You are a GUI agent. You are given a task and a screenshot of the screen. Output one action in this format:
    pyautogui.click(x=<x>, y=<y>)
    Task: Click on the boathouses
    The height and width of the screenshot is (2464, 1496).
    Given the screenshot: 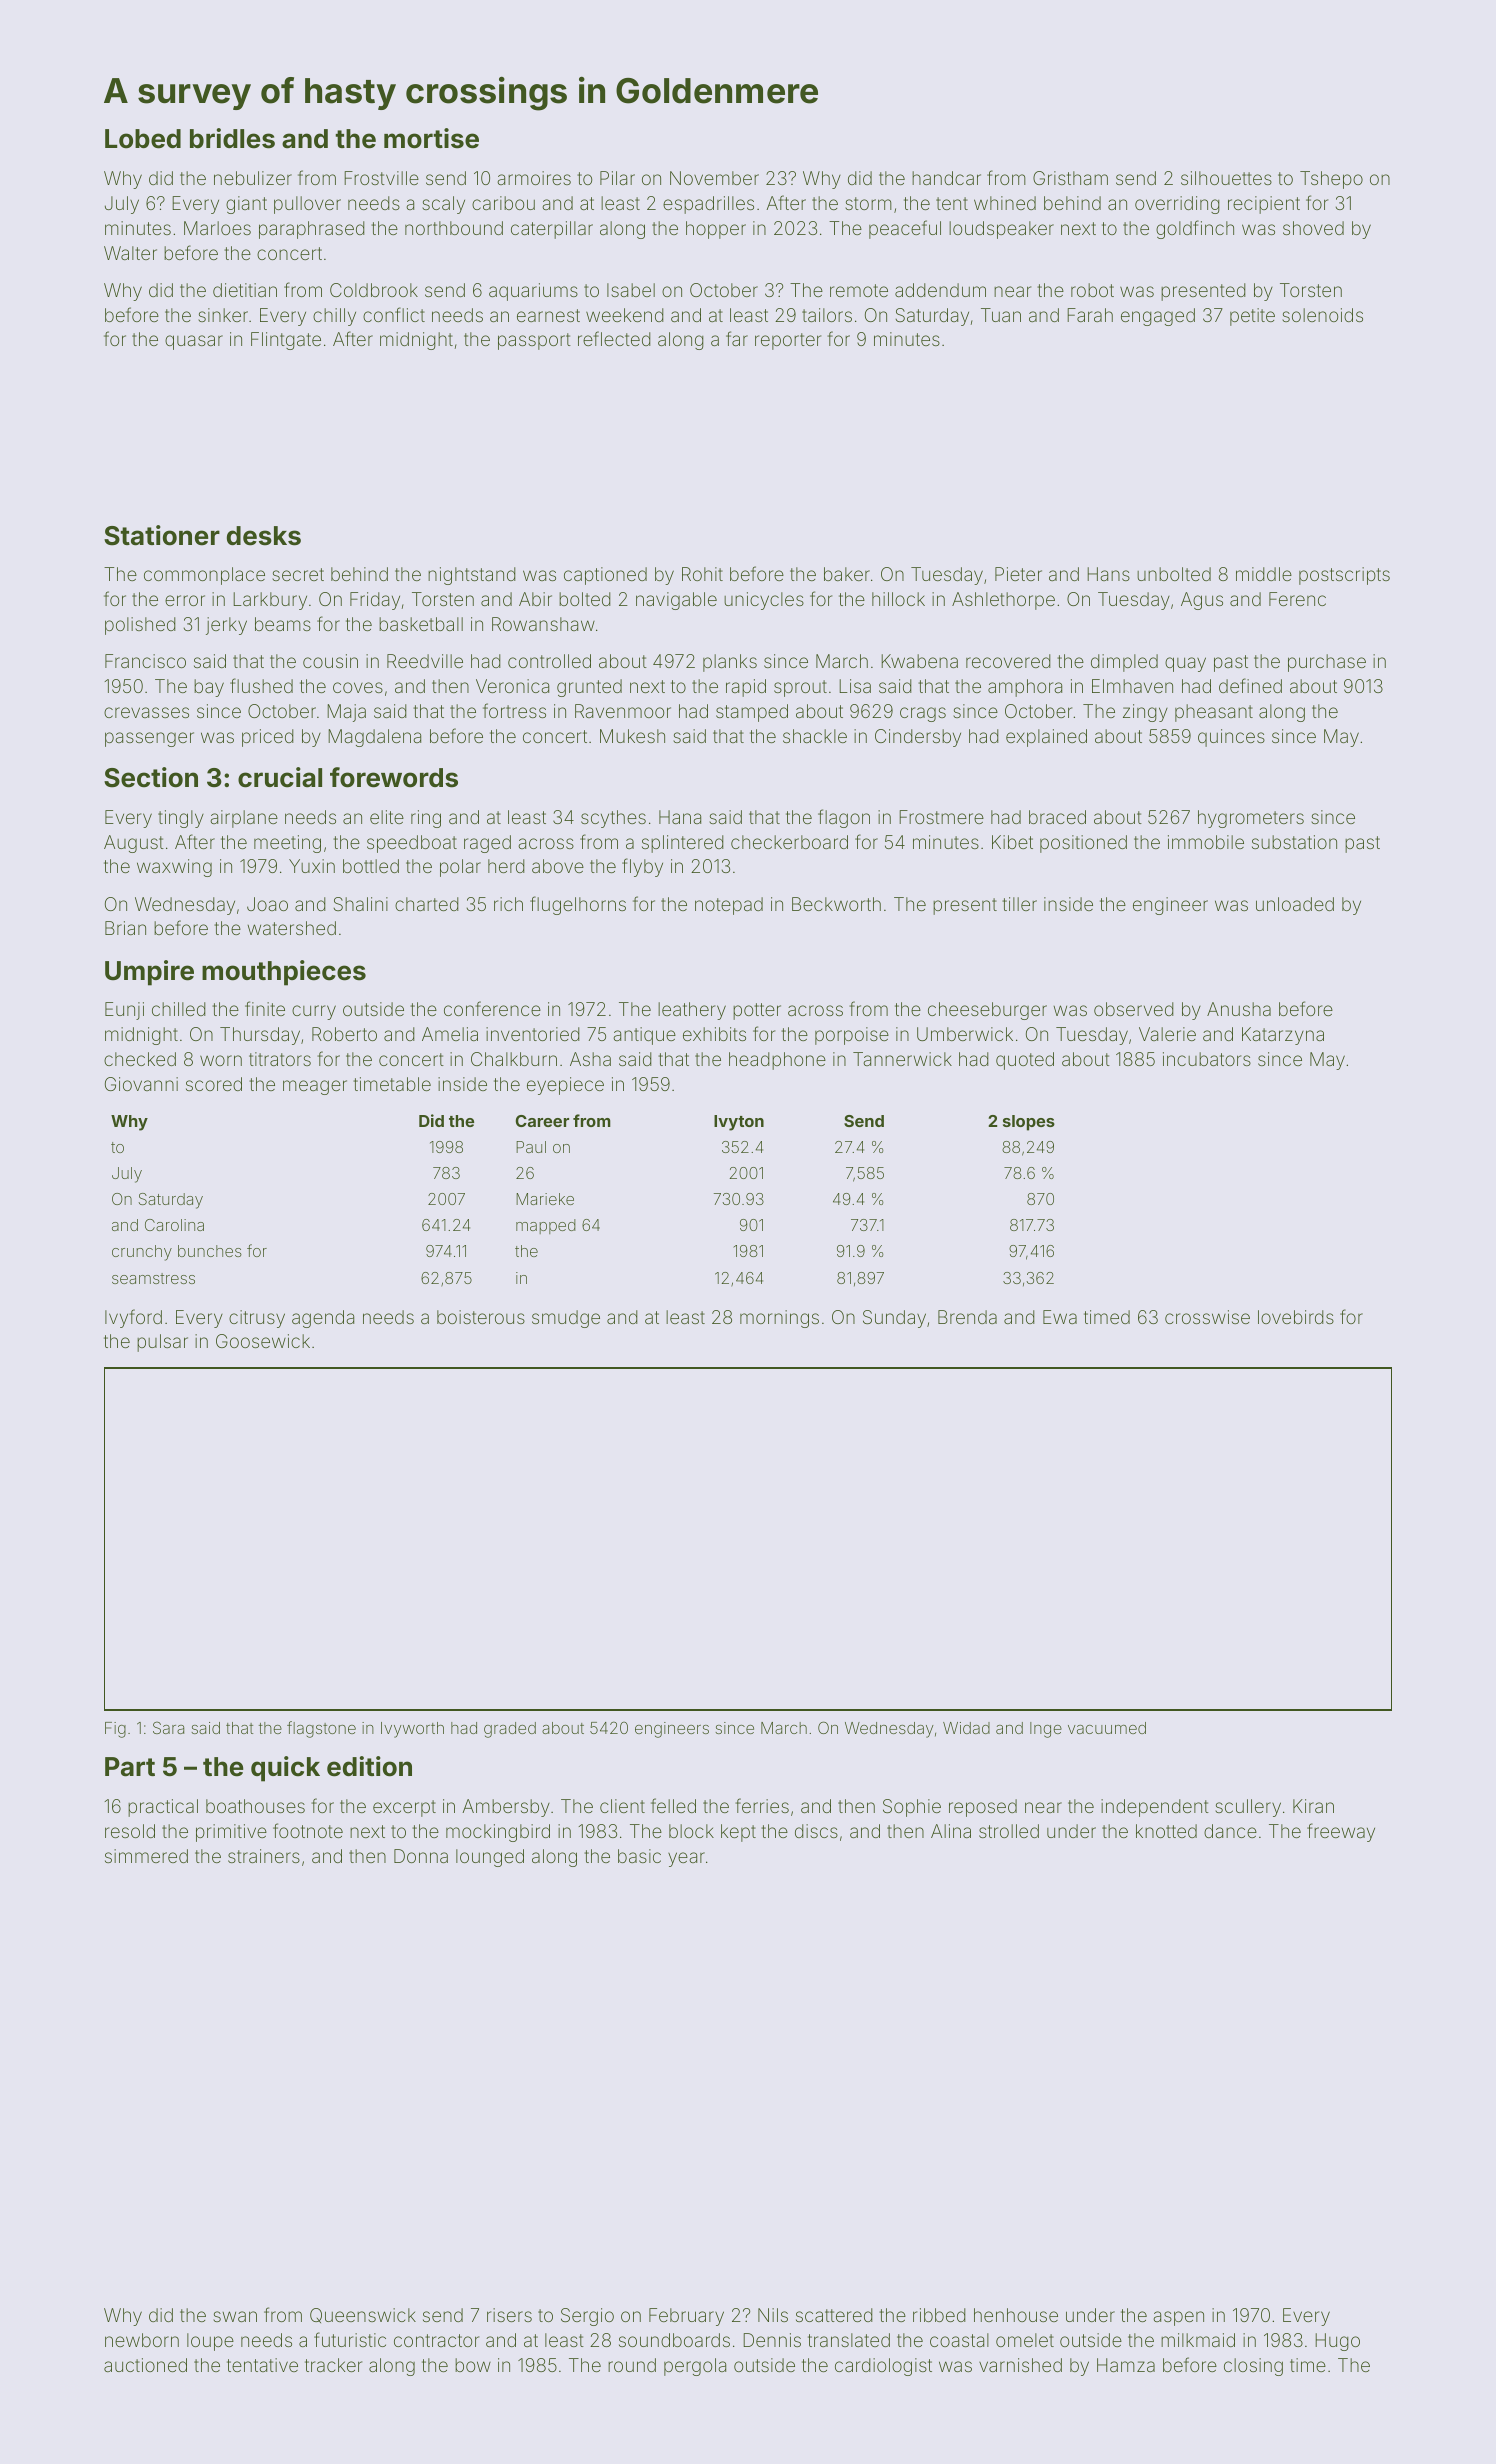 What is the action you would take?
    pyautogui.click(x=255, y=1806)
